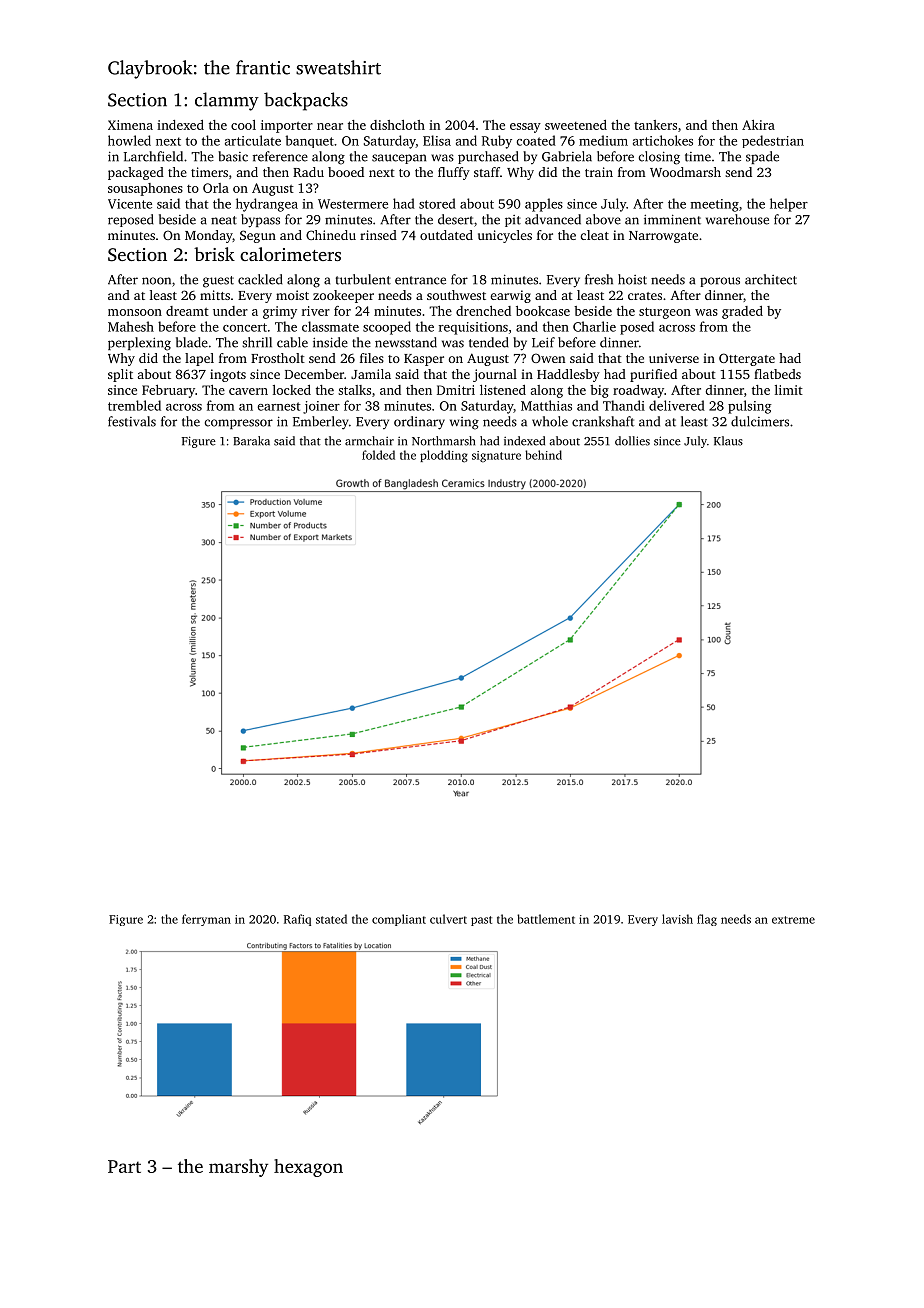  Describe the element at coordinates (496, 457) in the image. I see `signature` at that location.
